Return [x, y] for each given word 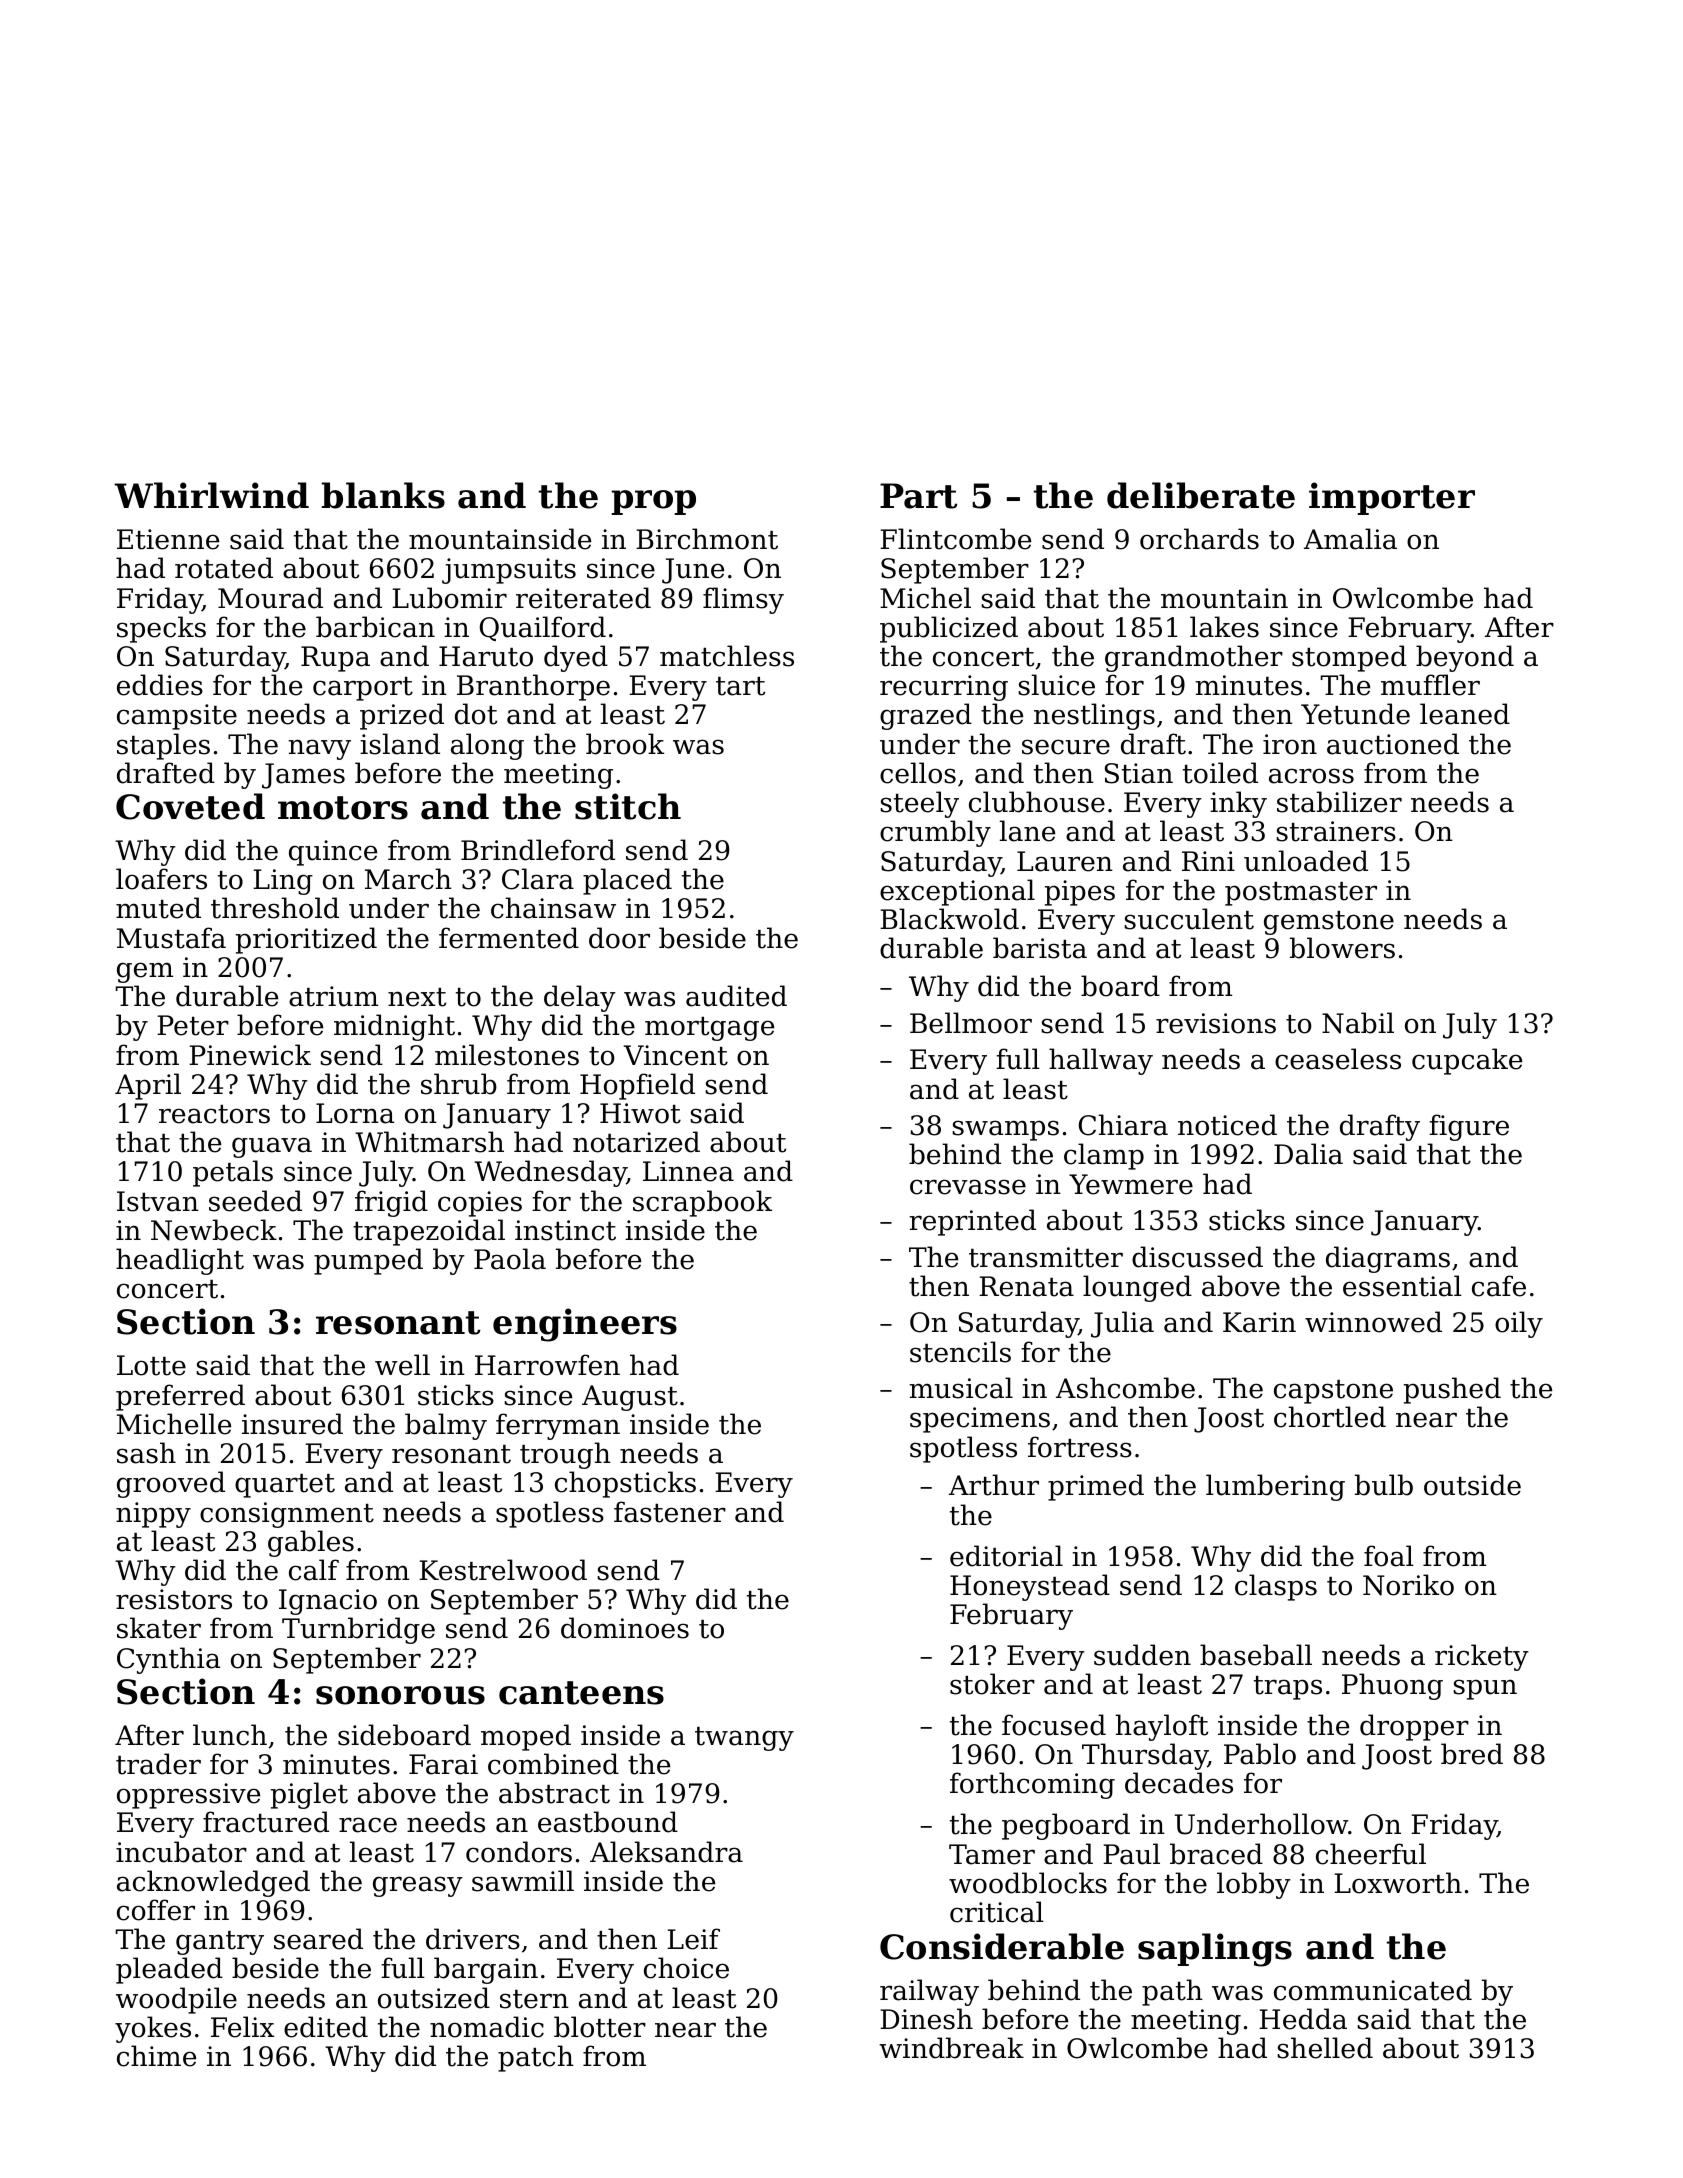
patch [536, 2058]
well [402, 1365]
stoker [992, 1684]
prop [654, 502]
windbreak [951, 2048]
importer [1392, 498]
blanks [383, 495]
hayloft [1161, 1727]
